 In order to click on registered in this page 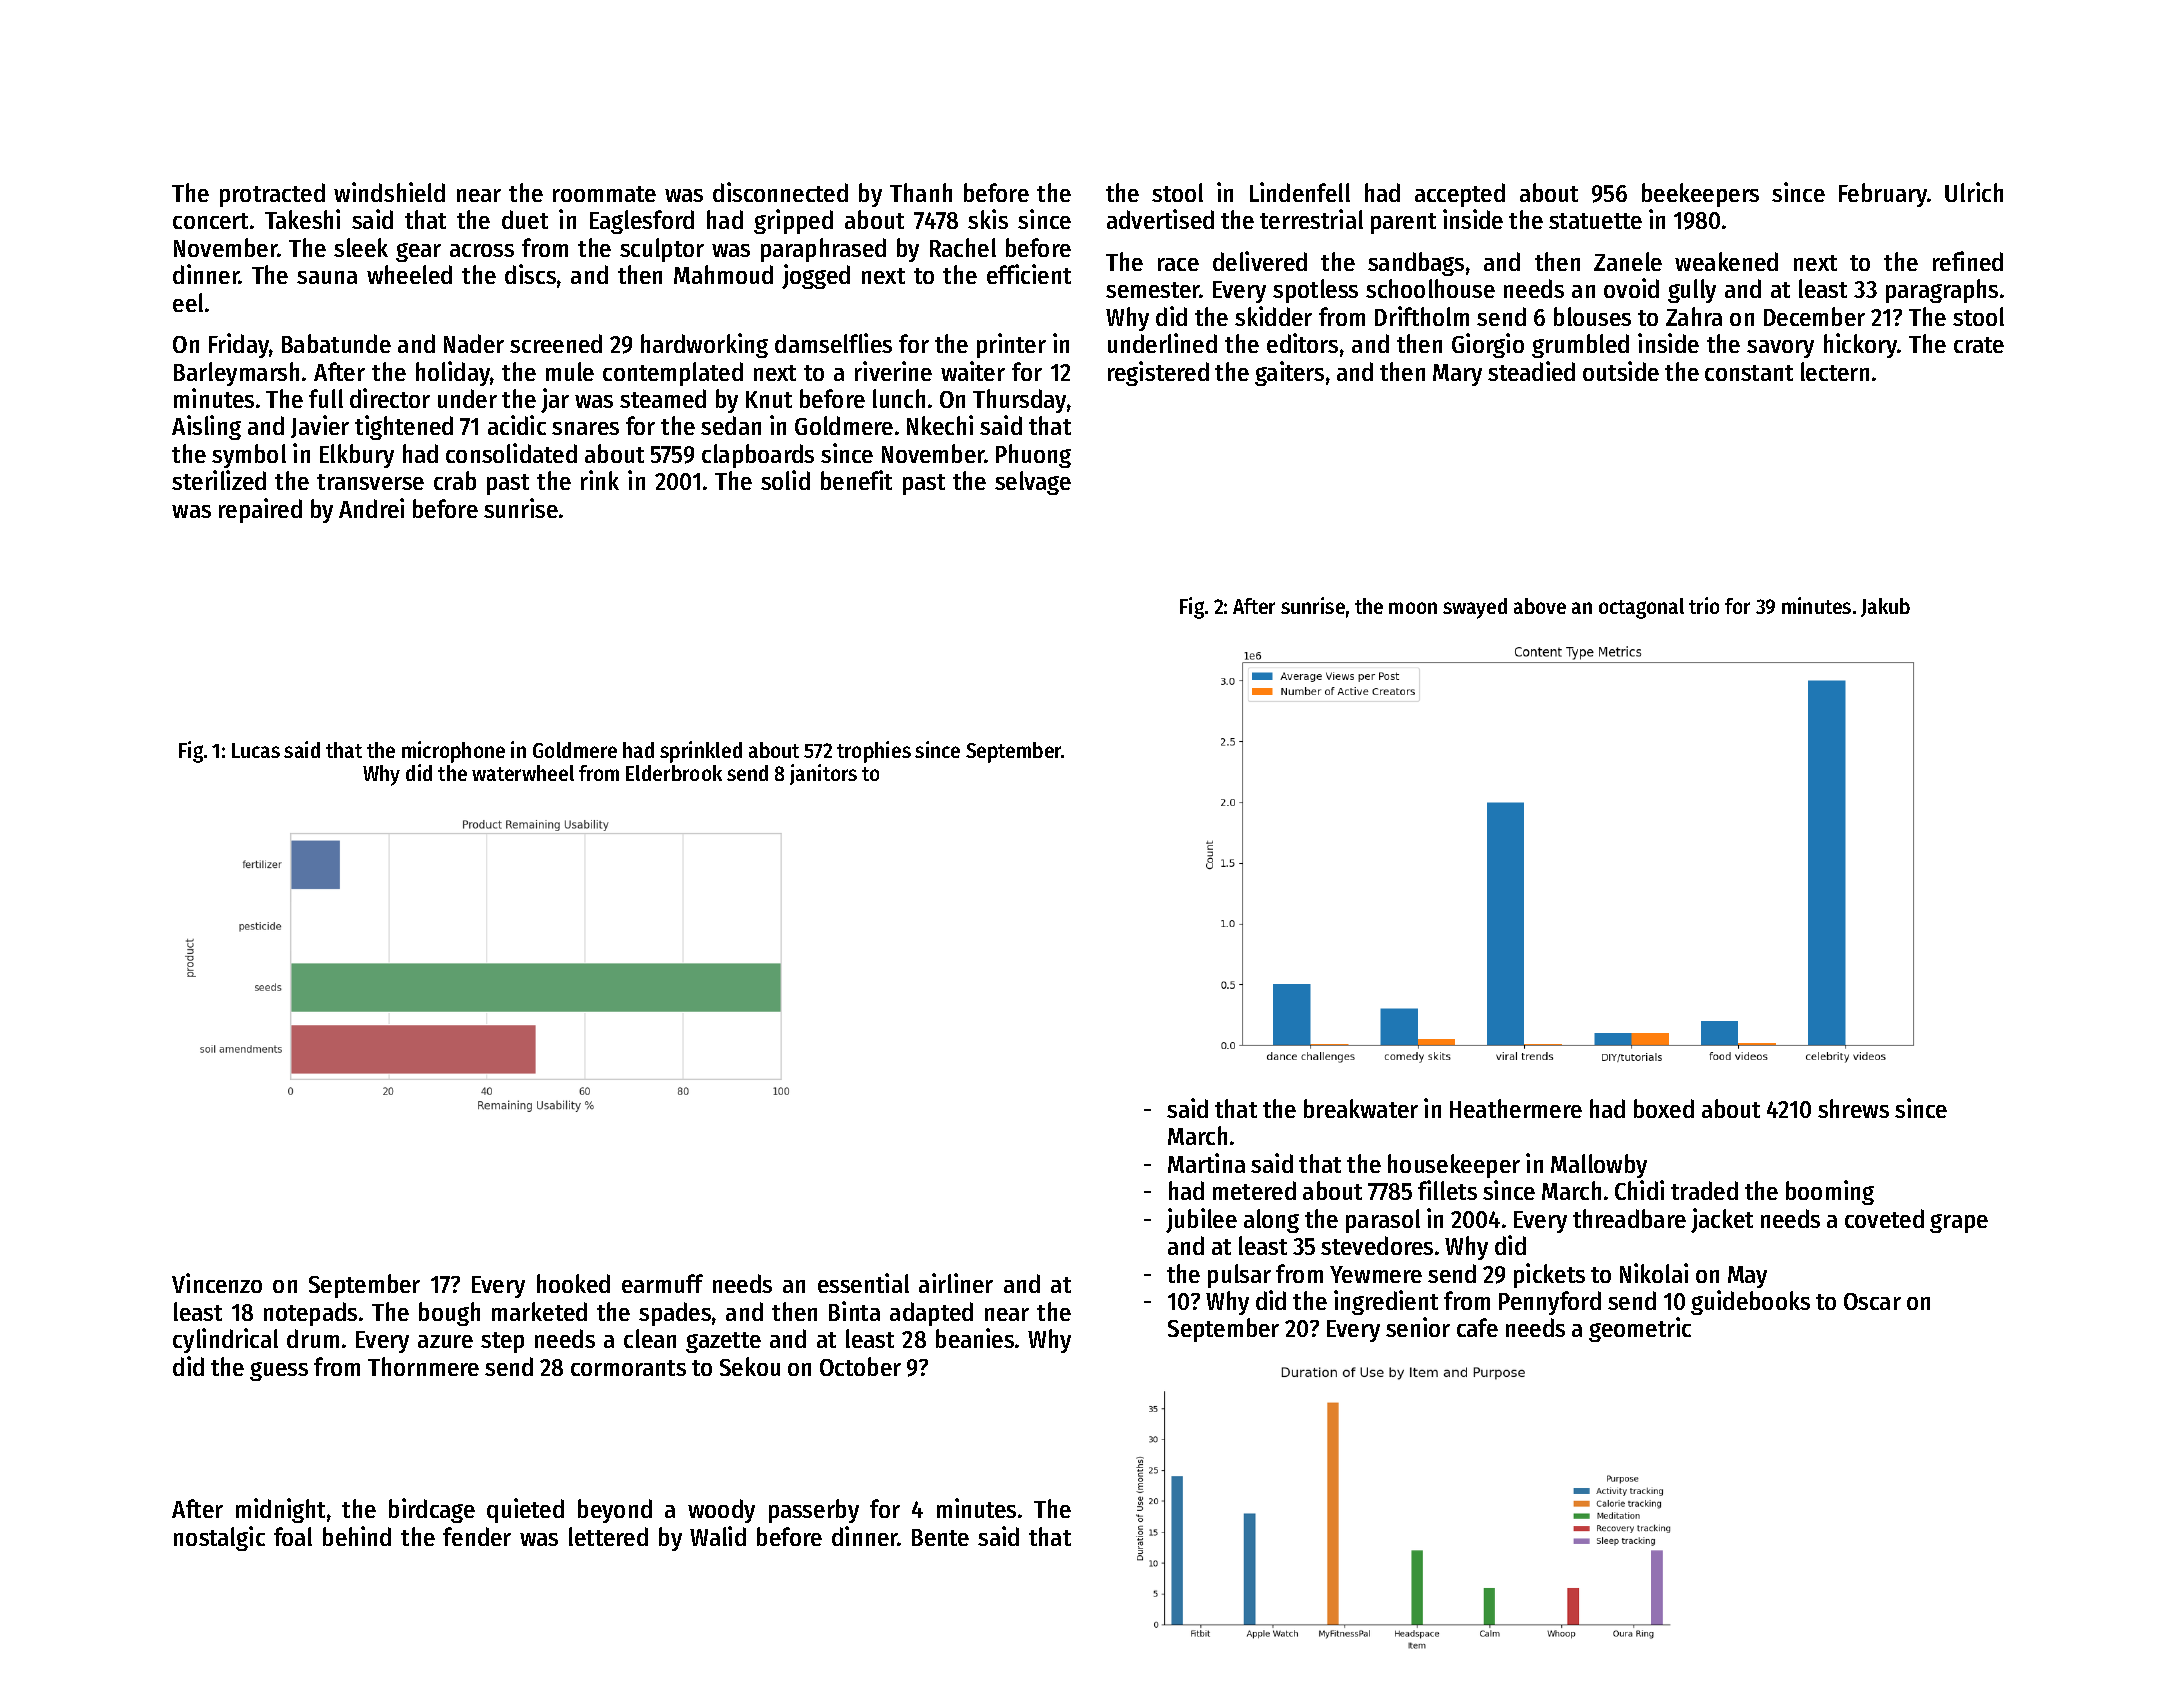, I will do `click(1158, 373)`.
